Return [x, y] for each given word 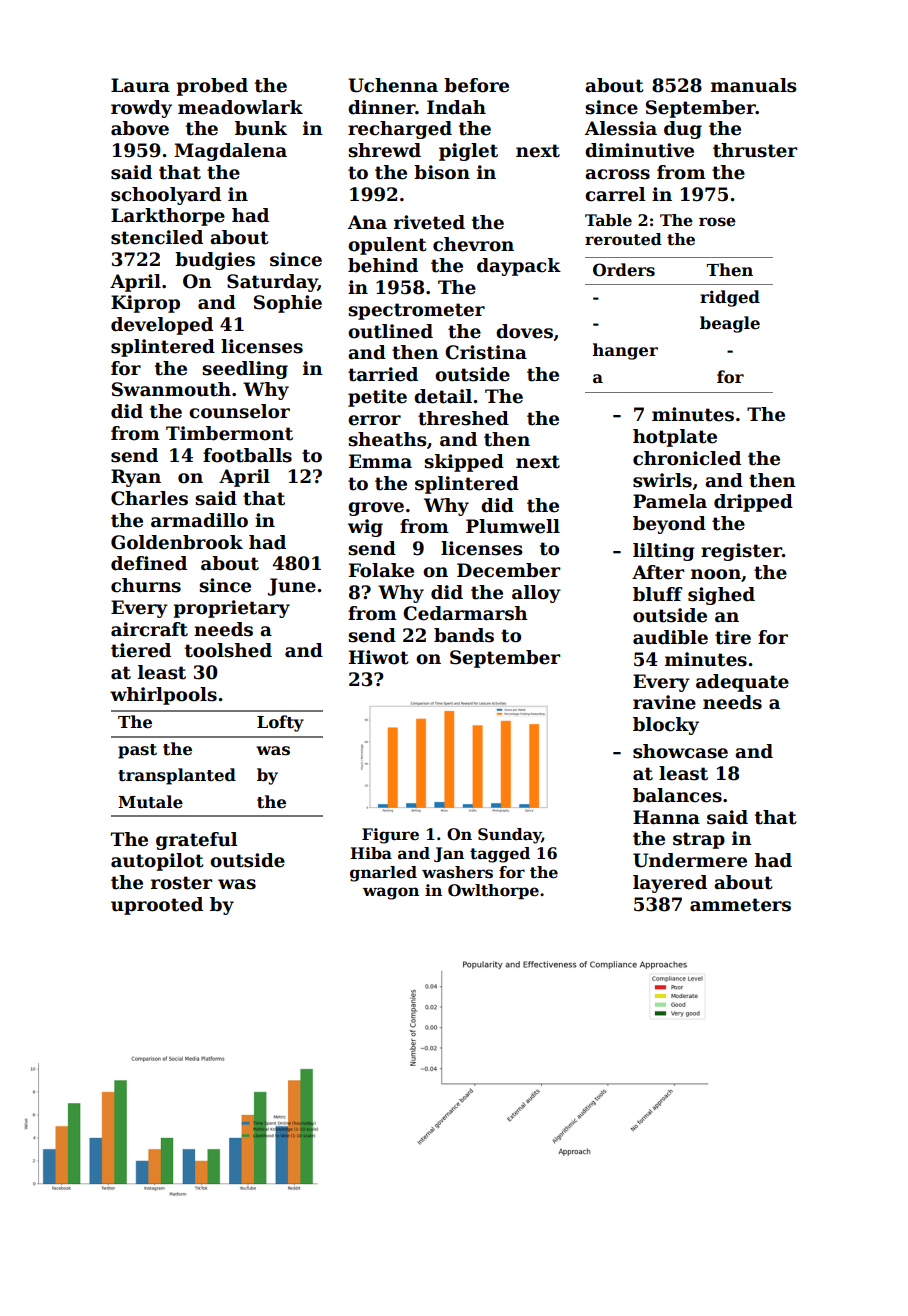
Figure [390, 836]
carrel [615, 194]
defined [149, 563]
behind [383, 265]
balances [677, 795]
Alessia [621, 128]
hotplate [675, 438]
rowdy [141, 109]
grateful [196, 841]
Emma [380, 461]
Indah [456, 107]
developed [162, 326]
